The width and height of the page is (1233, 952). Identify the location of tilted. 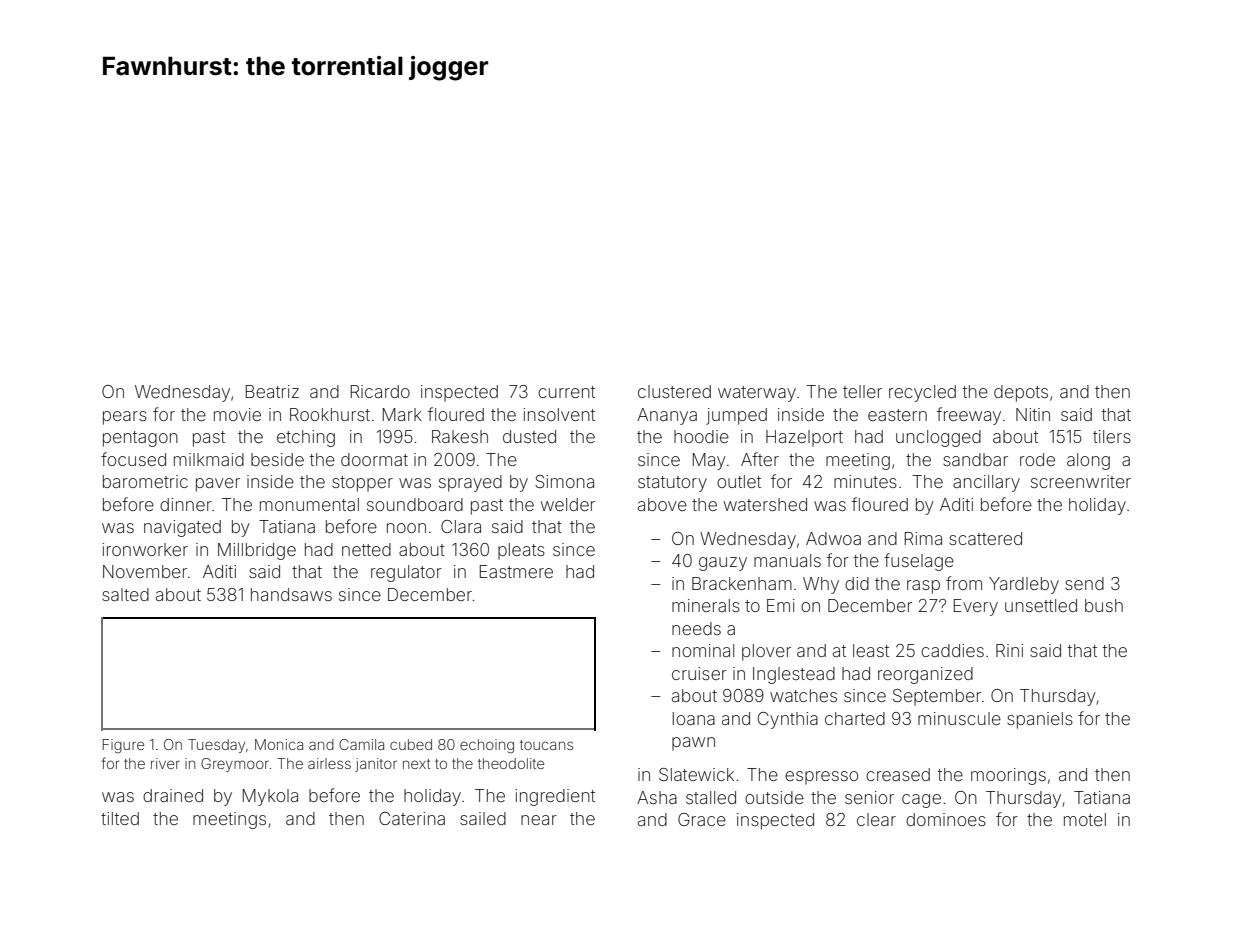
(120, 818).
